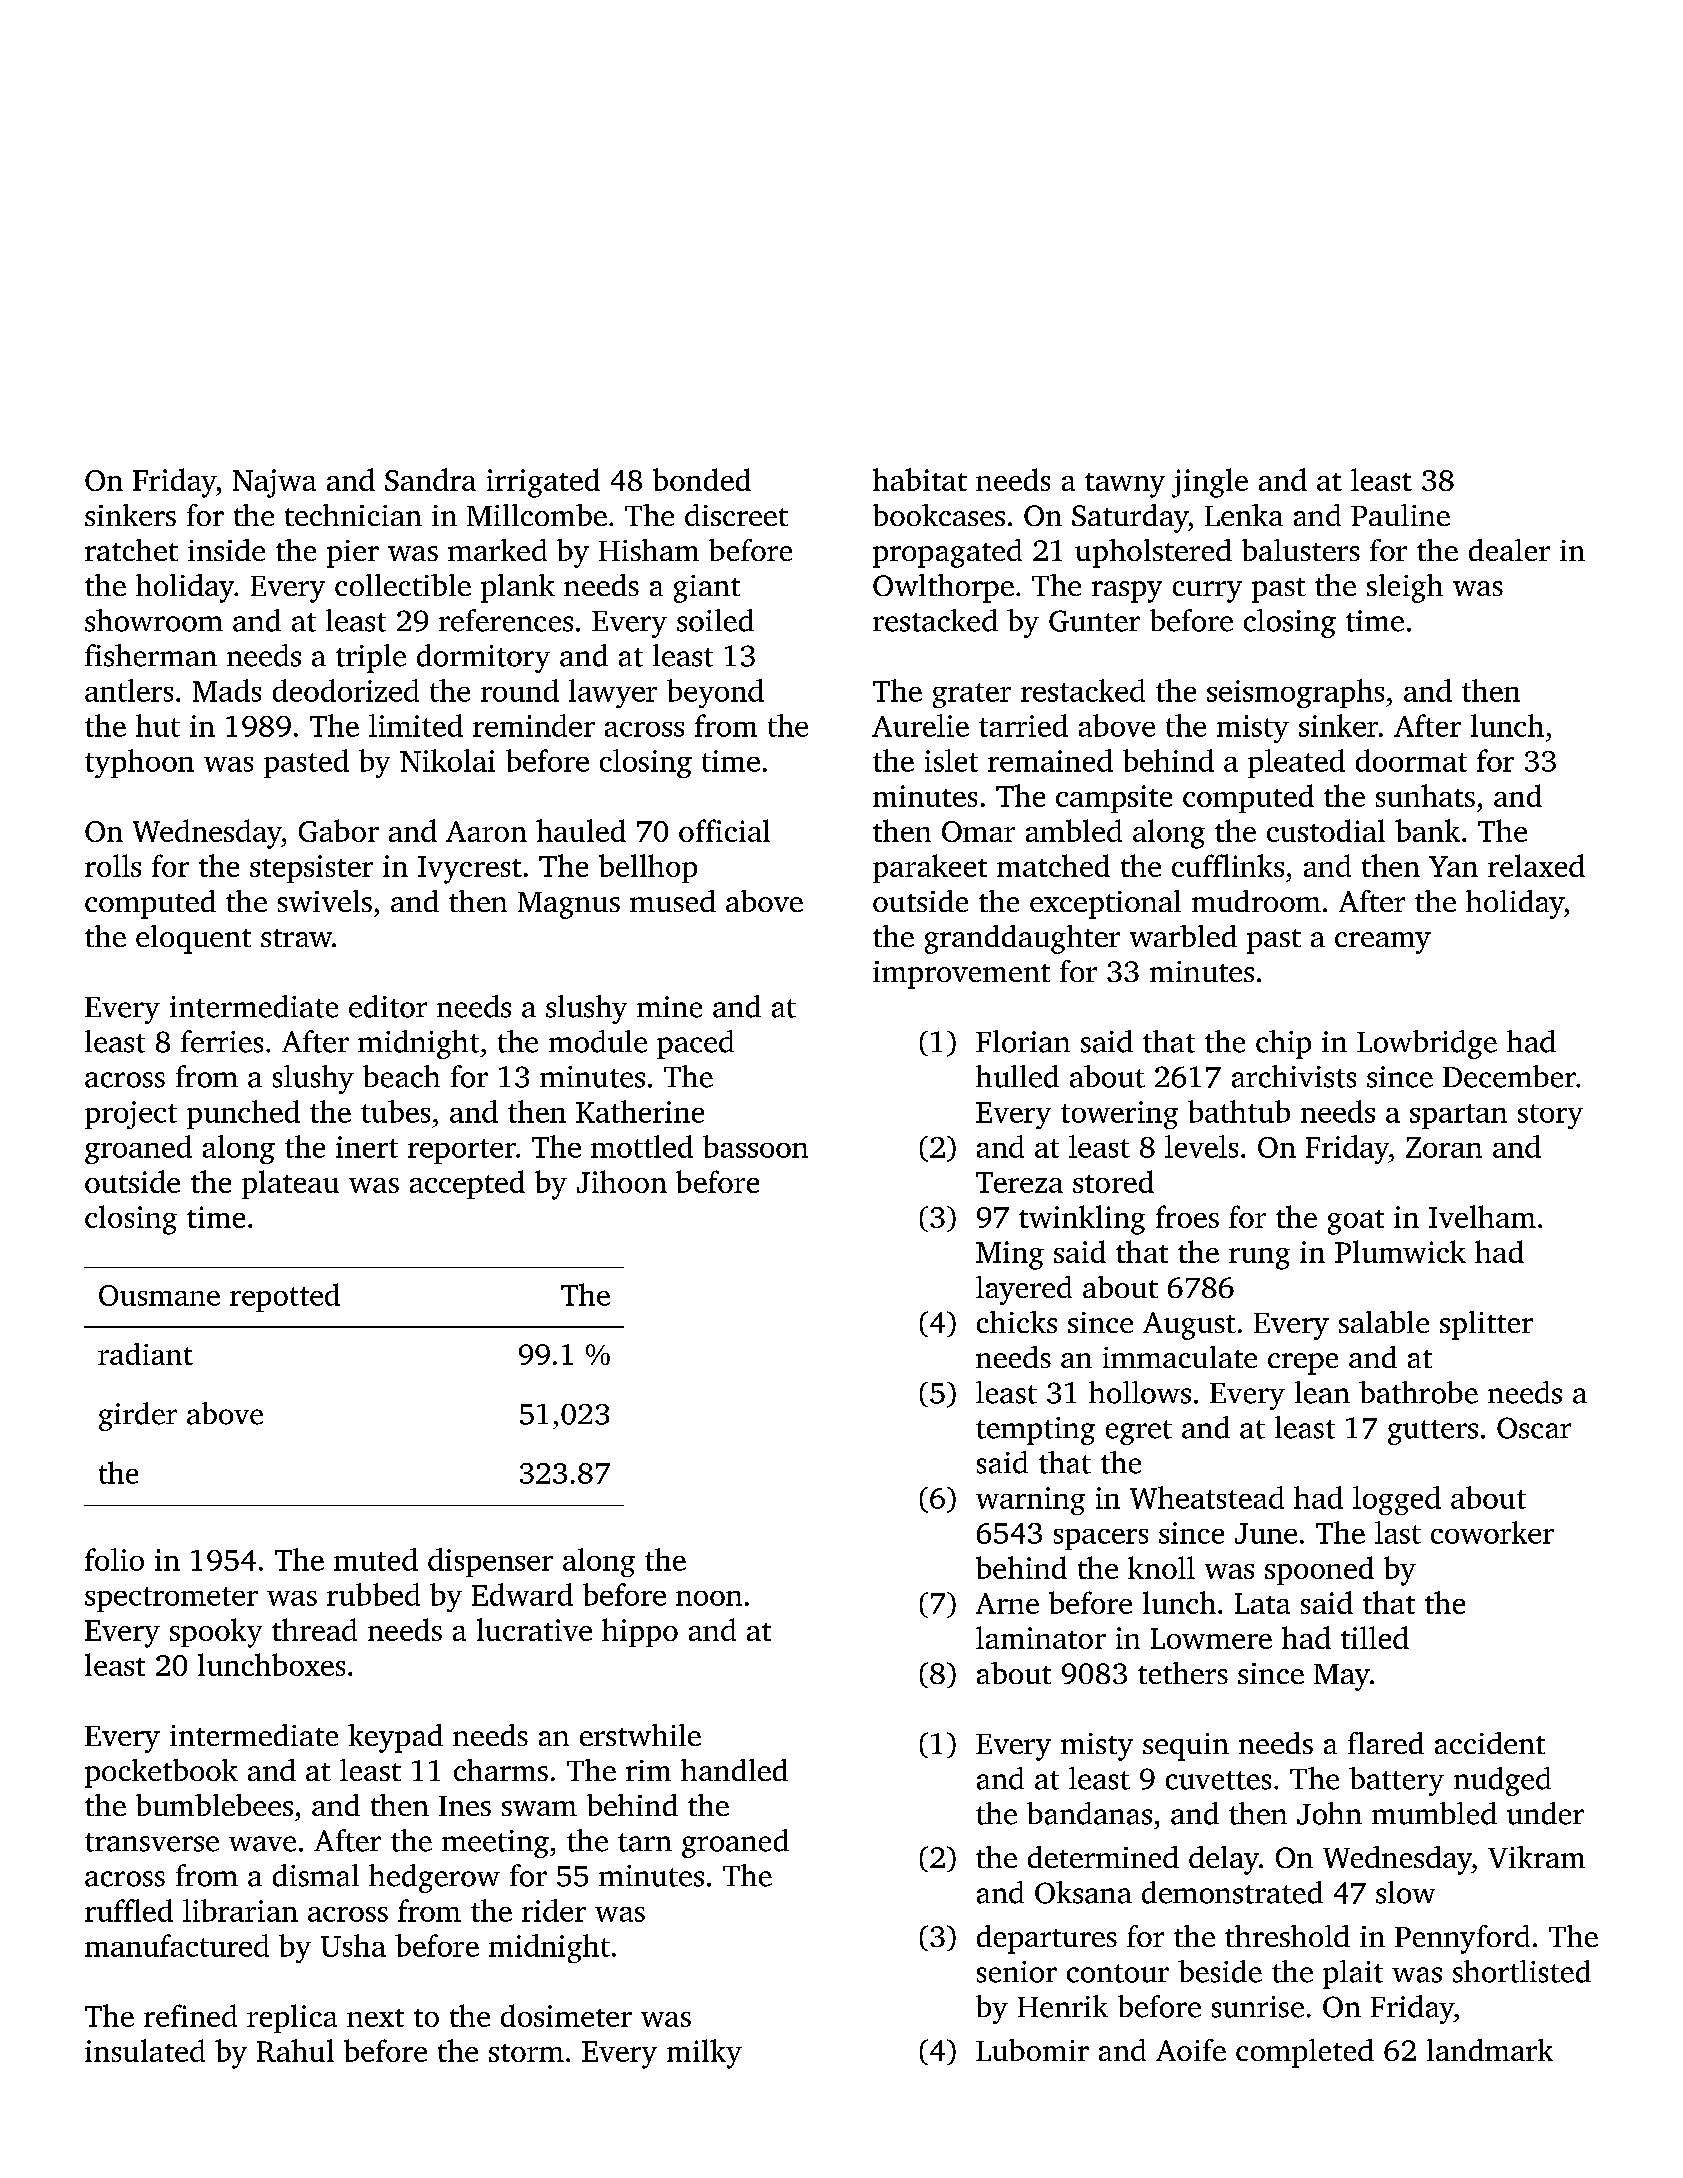 The width and height of the image is (1683, 2178). I want to click on creamy, so click(1383, 943).
